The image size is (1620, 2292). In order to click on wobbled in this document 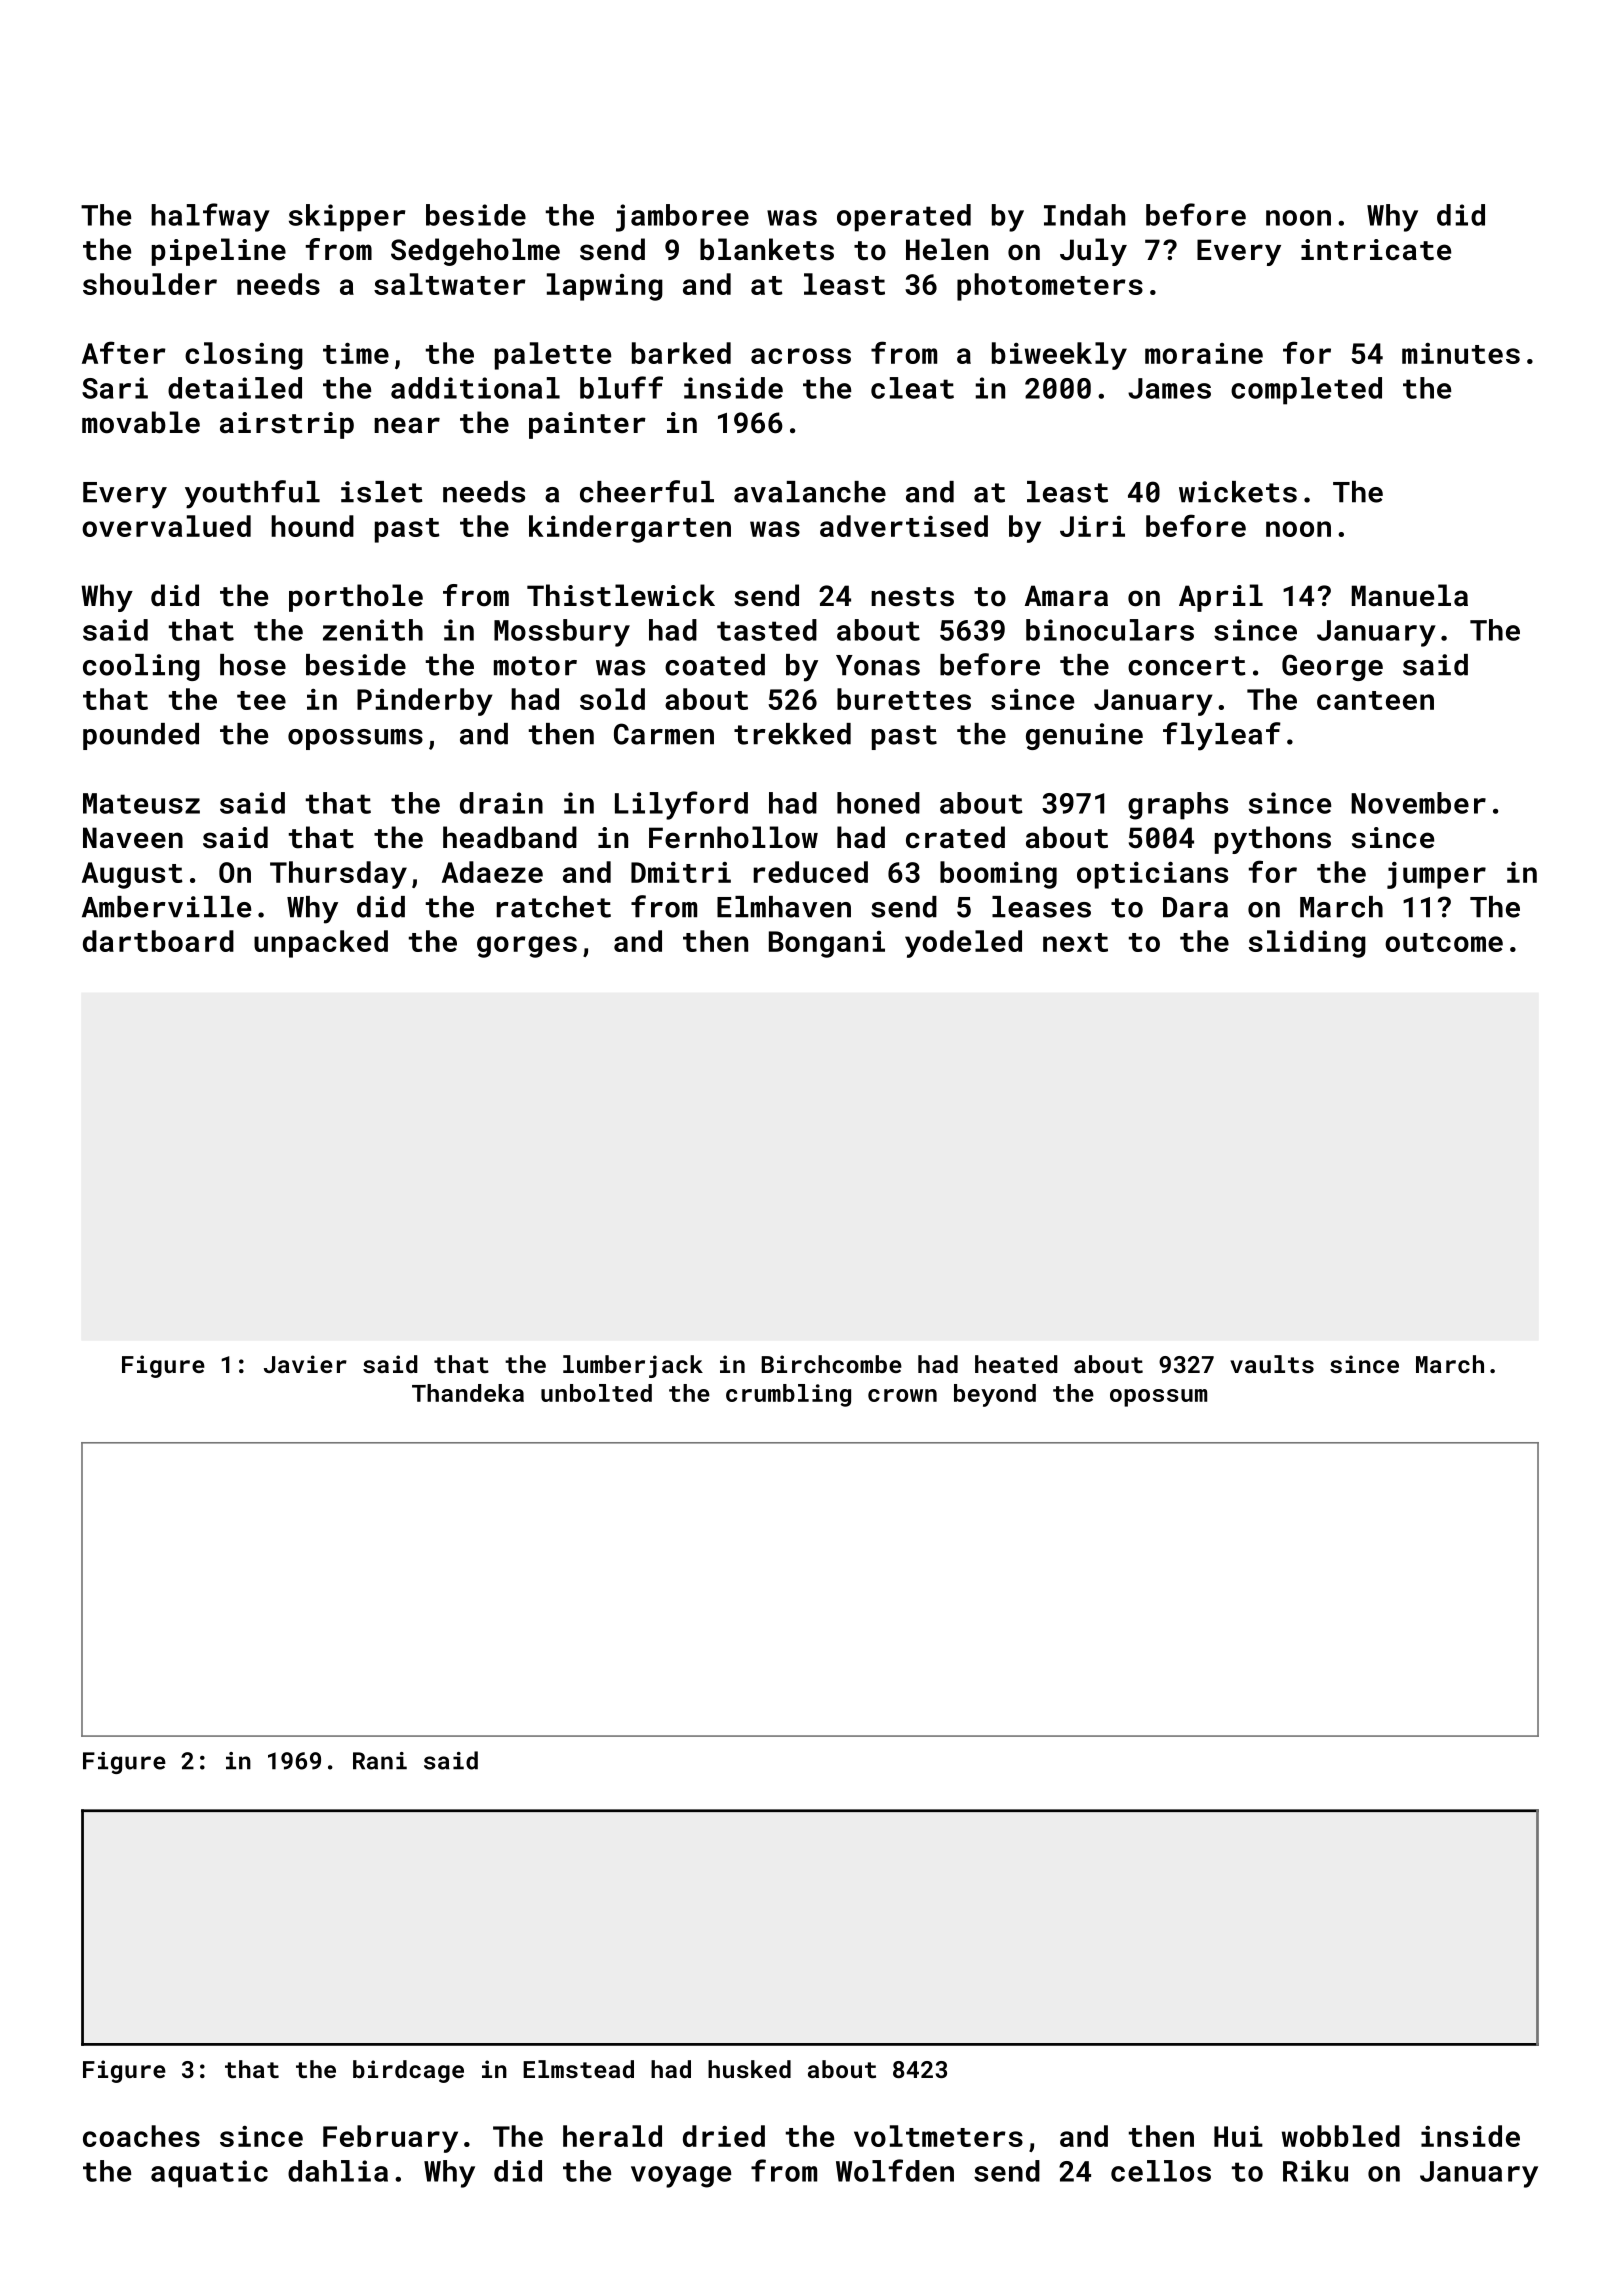, I will do `click(1341, 2136)`.
